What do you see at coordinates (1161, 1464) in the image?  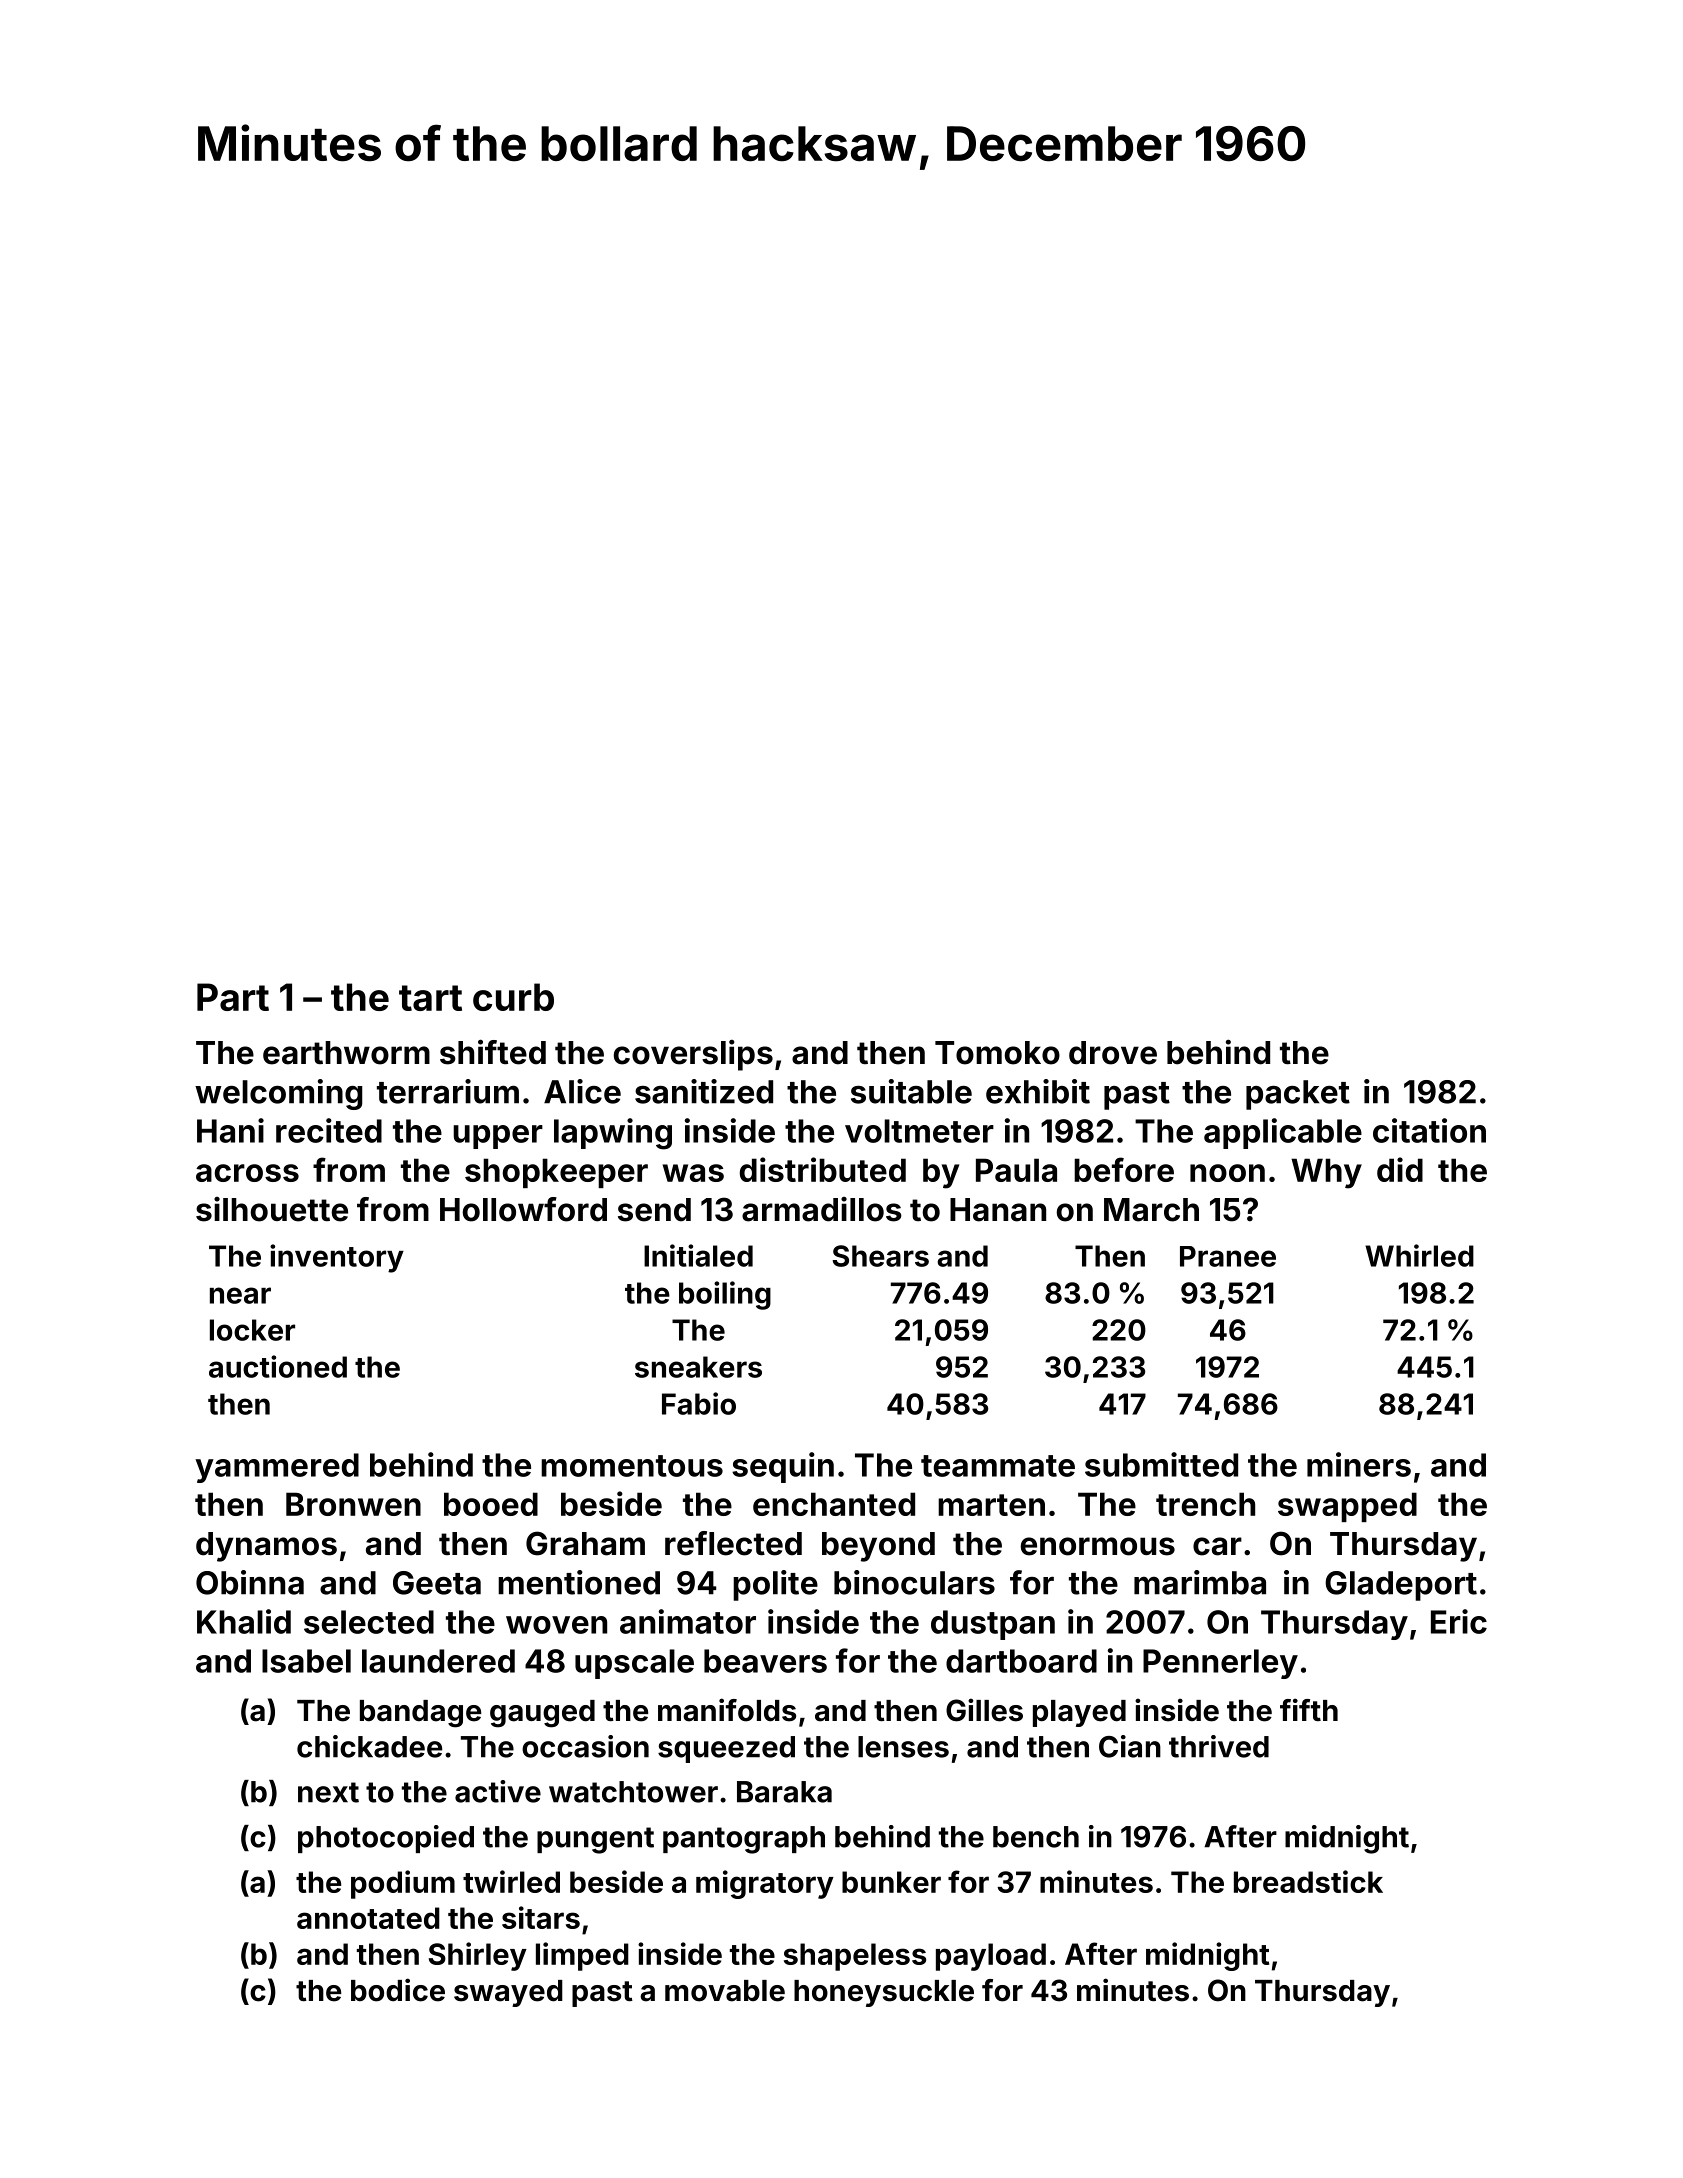 I see `submitted` at bounding box center [1161, 1464].
